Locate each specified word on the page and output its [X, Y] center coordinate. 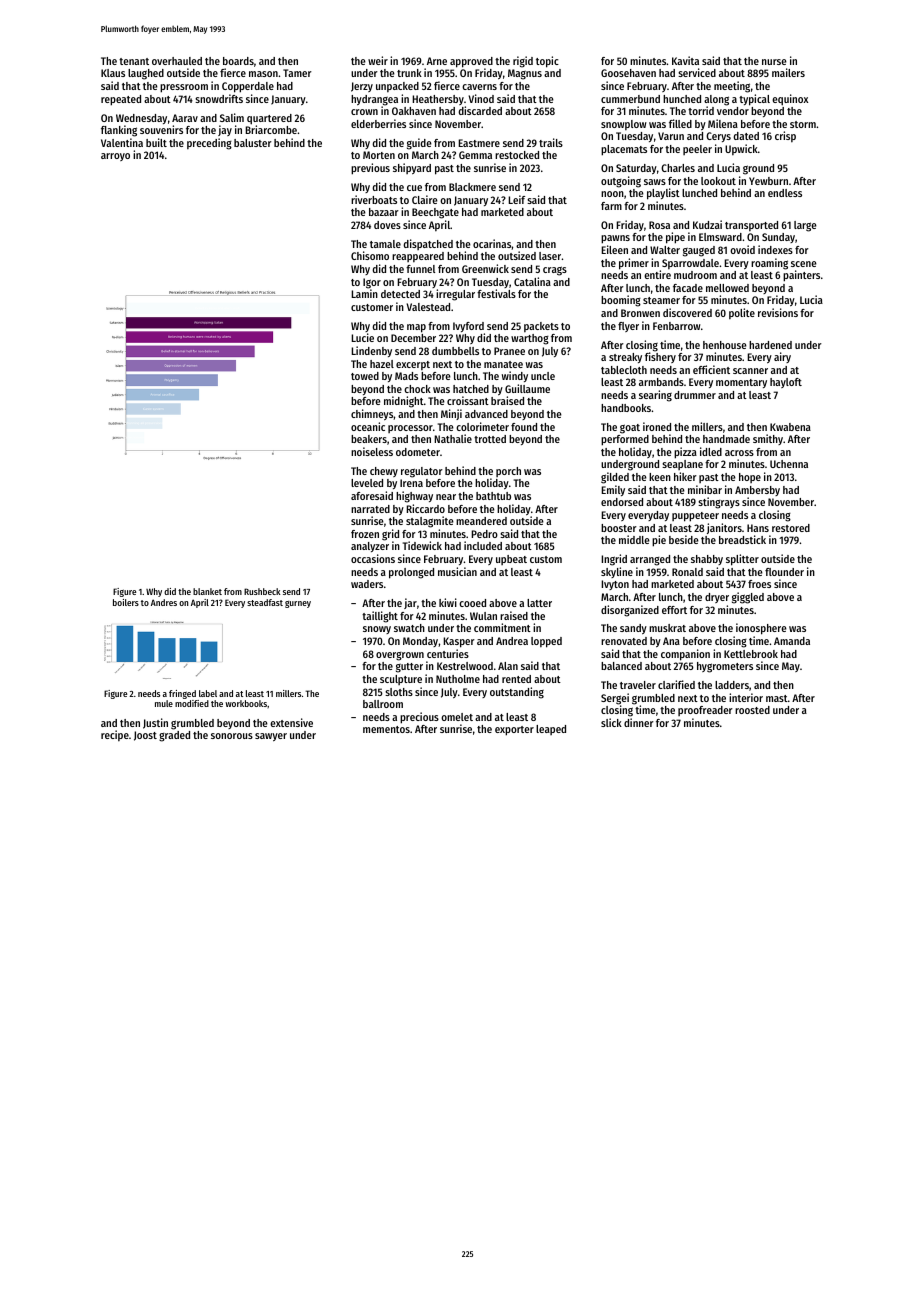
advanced [486, 414]
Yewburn [768, 181]
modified [192, 703]
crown [364, 112]
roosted [752, 710]
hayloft [786, 383]
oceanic [368, 426]
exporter [514, 731]
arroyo [115, 157]
